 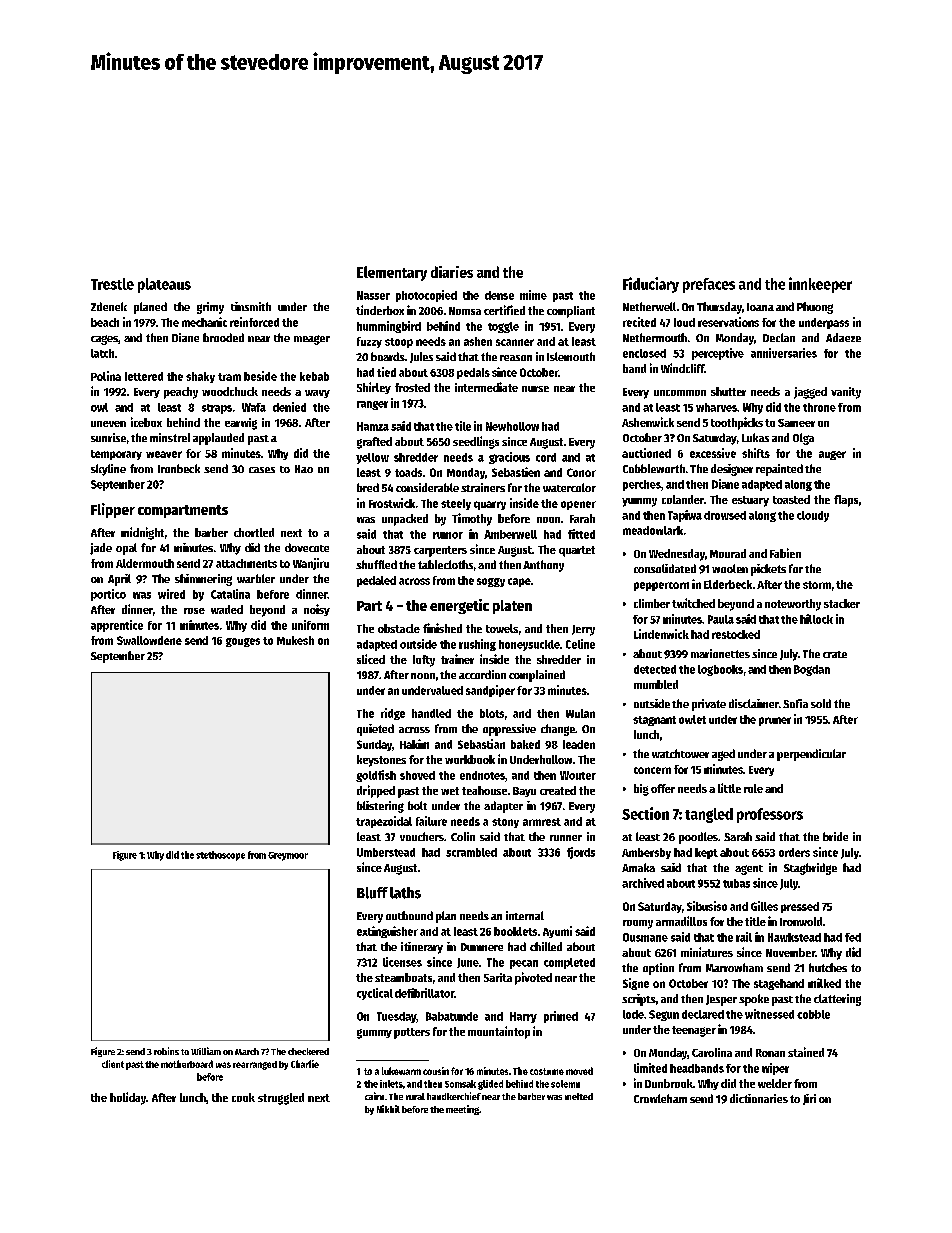 I want to click on compliant, so click(x=571, y=312).
